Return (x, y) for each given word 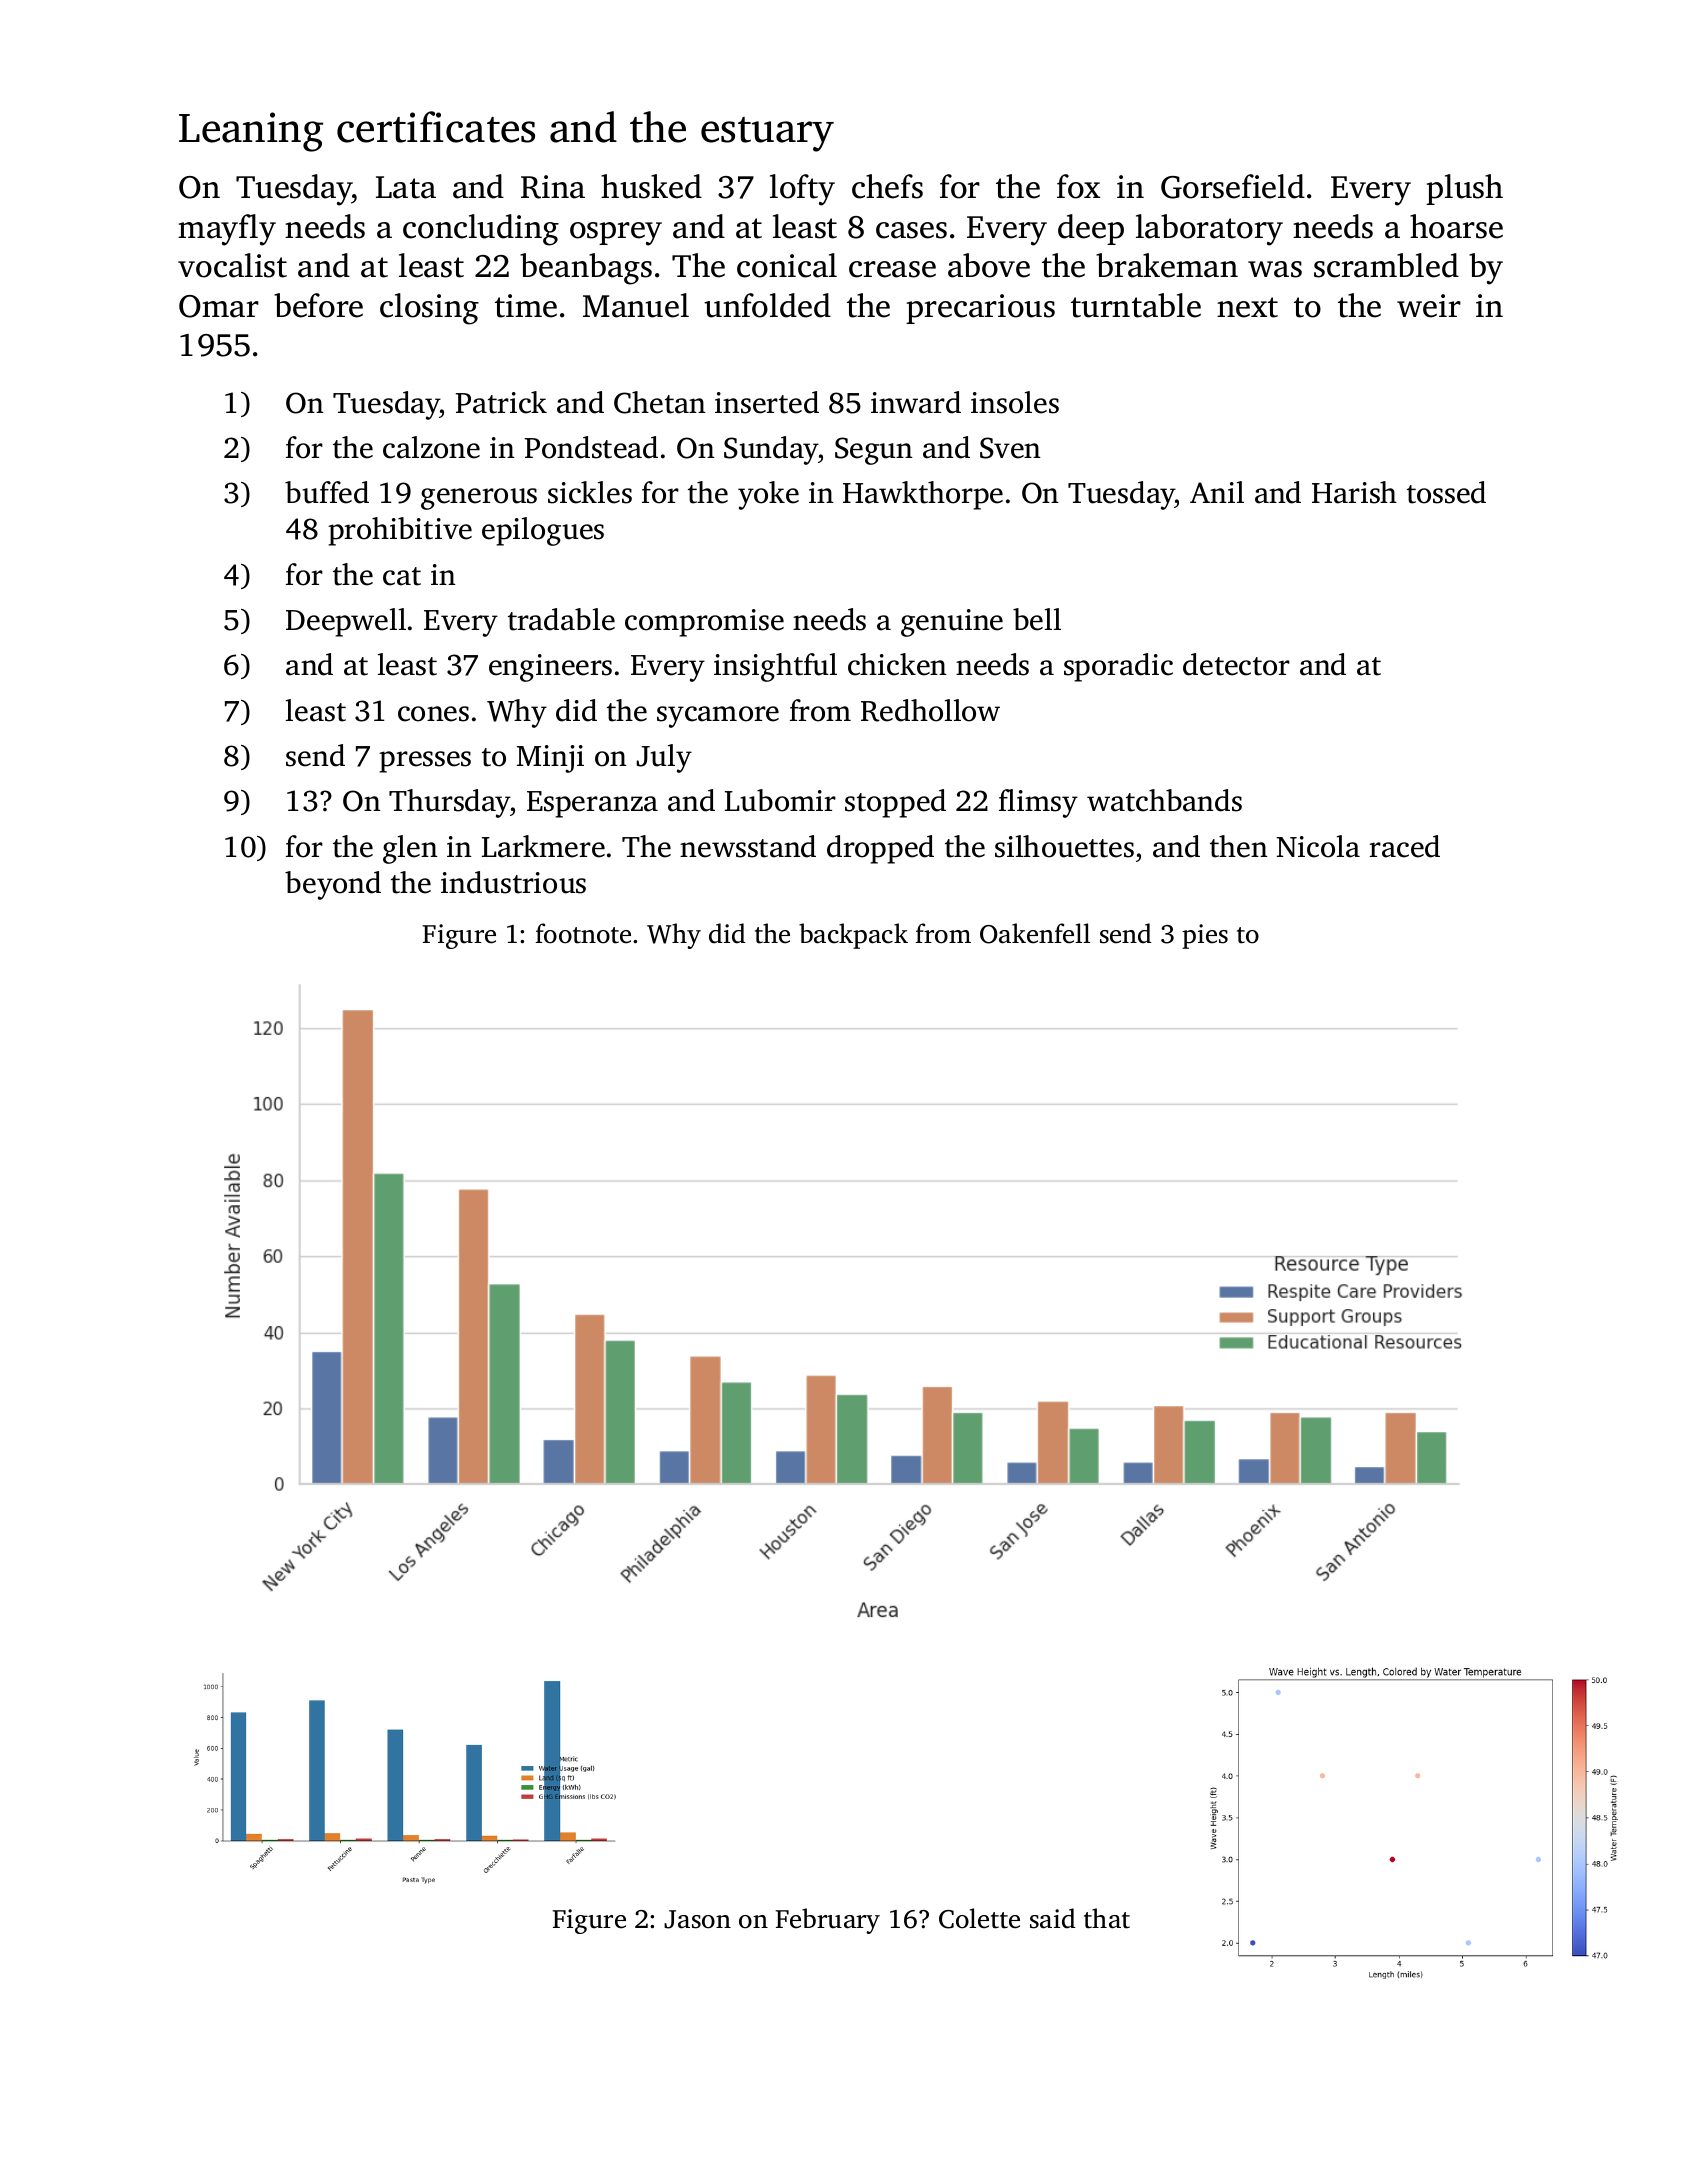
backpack (853, 936)
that (1107, 1918)
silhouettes (1064, 846)
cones (433, 714)
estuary (767, 134)
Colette (979, 1918)
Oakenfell (1035, 933)
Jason (697, 1919)
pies (1205, 936)
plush (1464, 189)
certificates (436, 127)
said (1053, 1918)
